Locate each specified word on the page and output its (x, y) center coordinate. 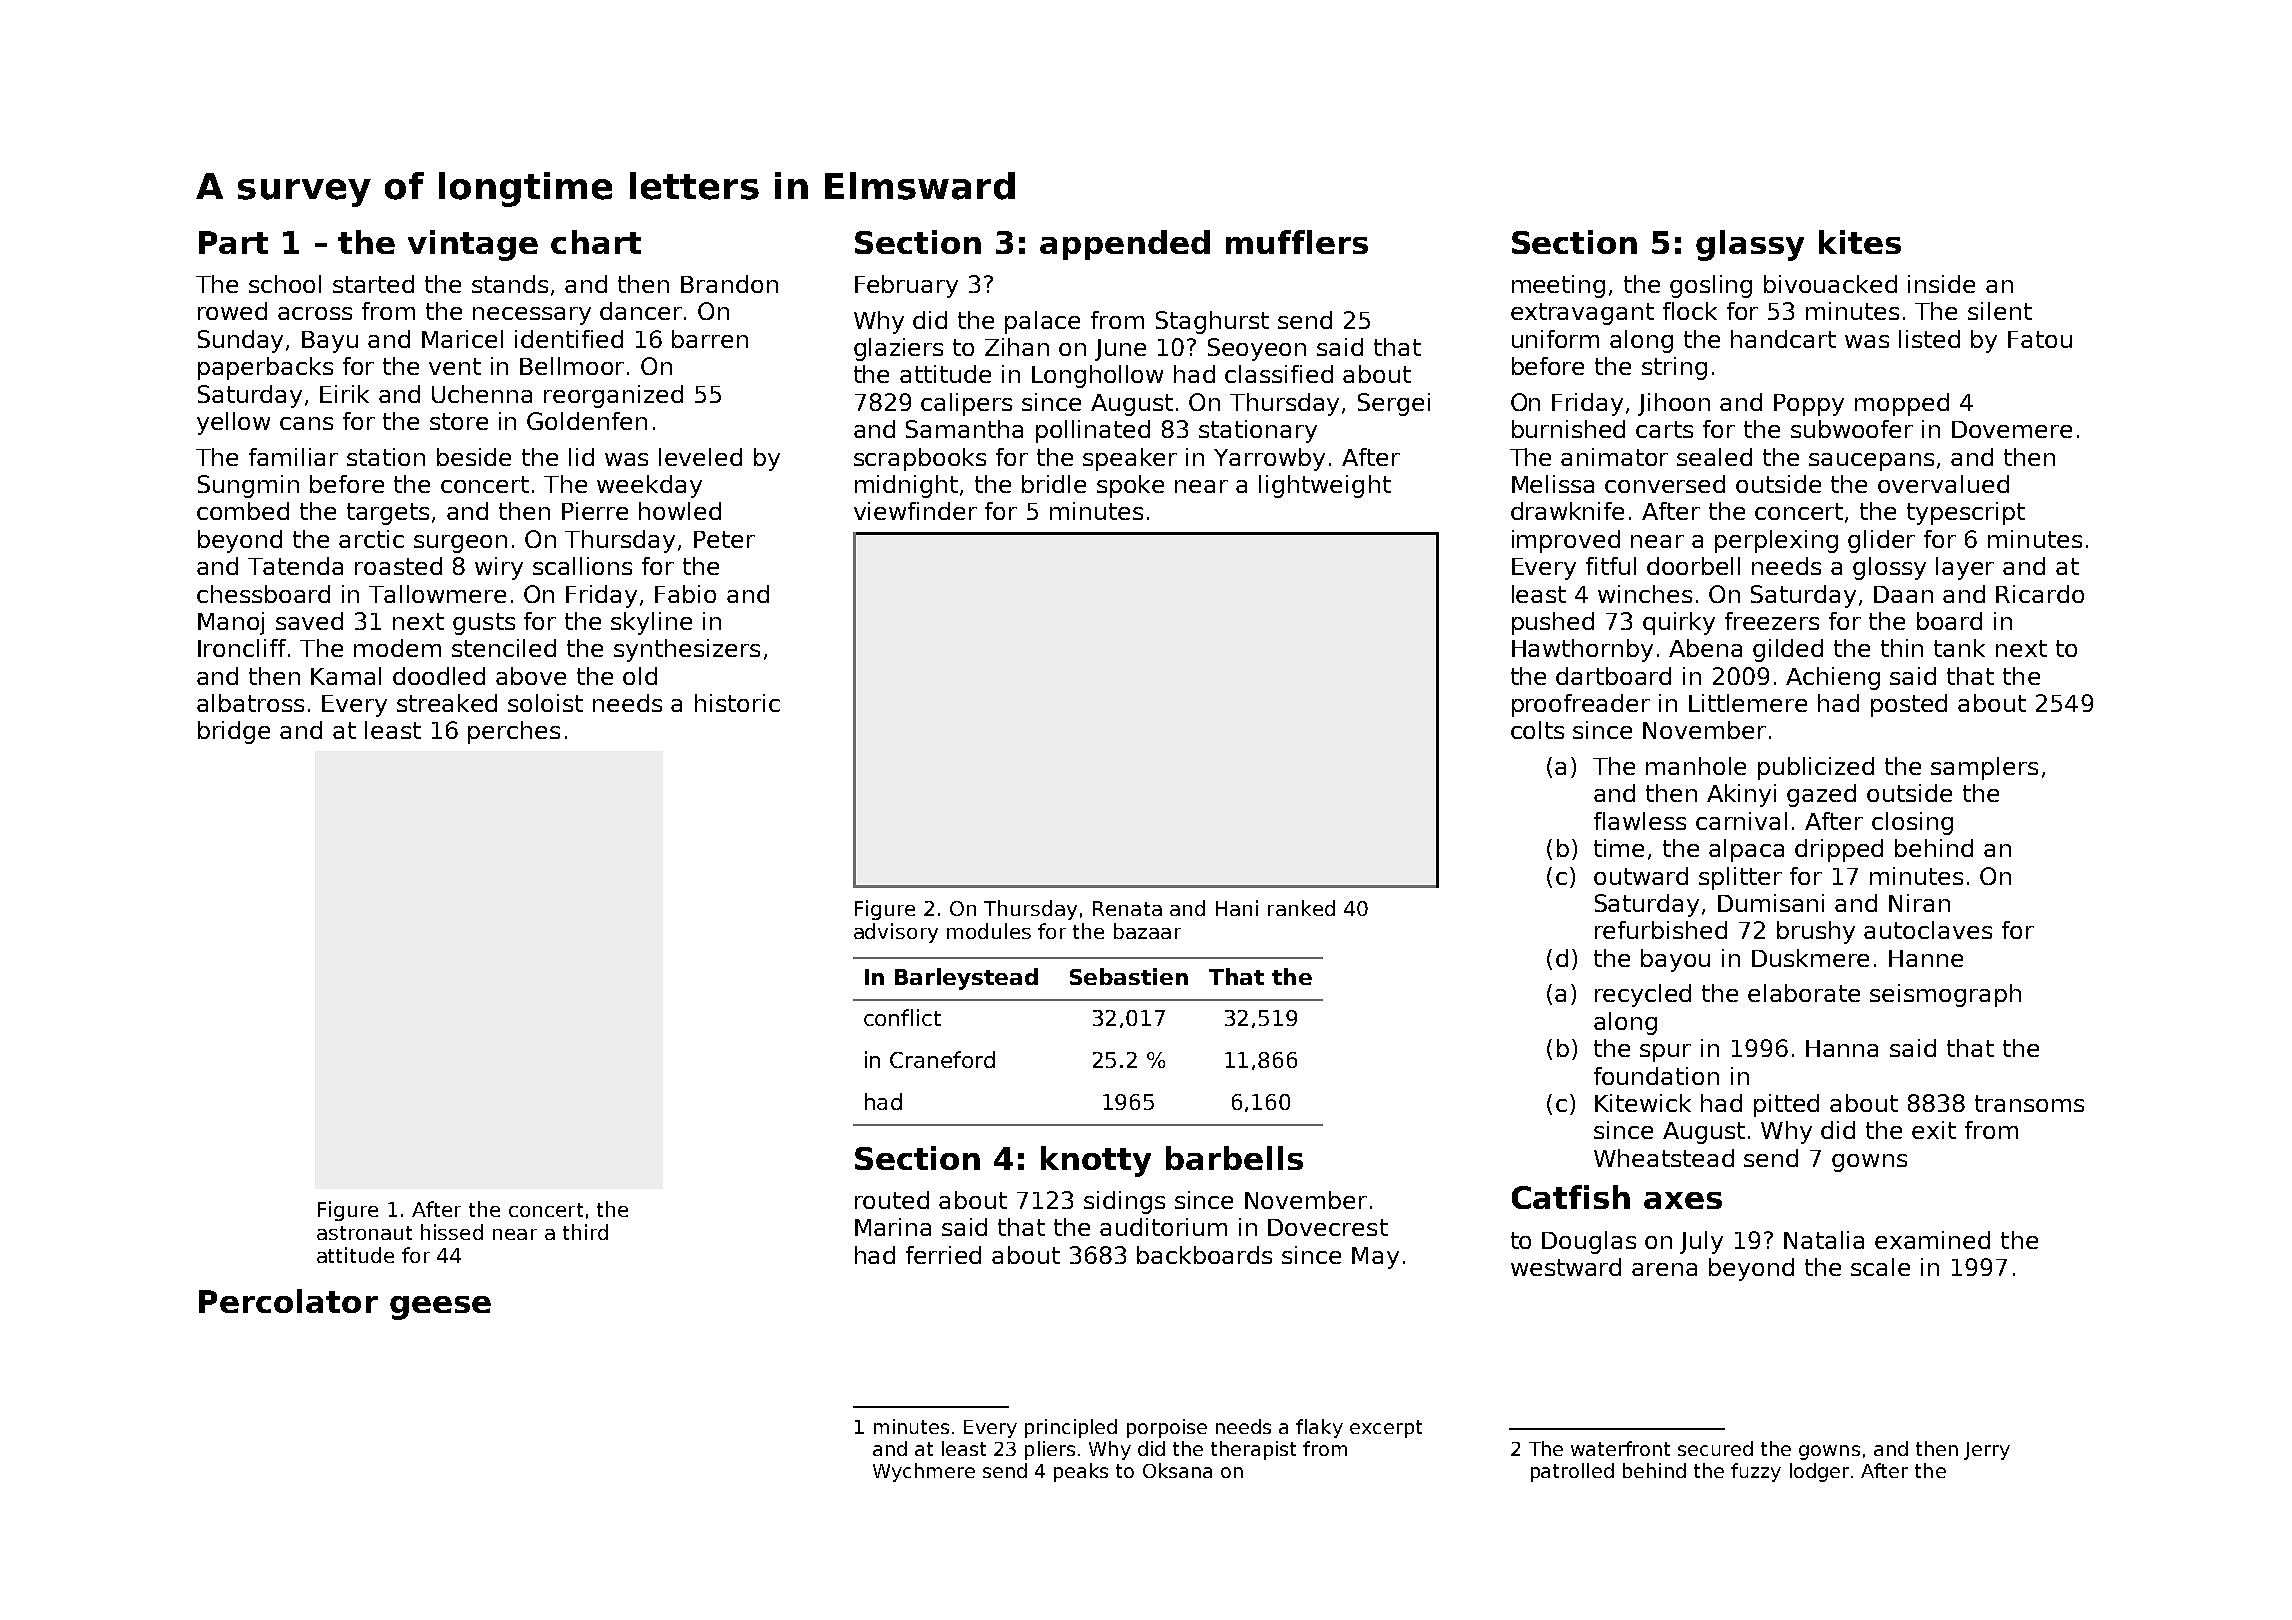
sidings (1124, 1202)
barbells (1234, 1158)
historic (737, 703)
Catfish (1571, 1197)
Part (233, 242)
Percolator (288, 1301)
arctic (371, 539)
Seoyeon (1257, 349)
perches (514, 732)
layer (1965, 568)
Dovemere (2012, 429)
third (585, 1232)
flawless (1640, 821)
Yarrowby (1269, 459)
